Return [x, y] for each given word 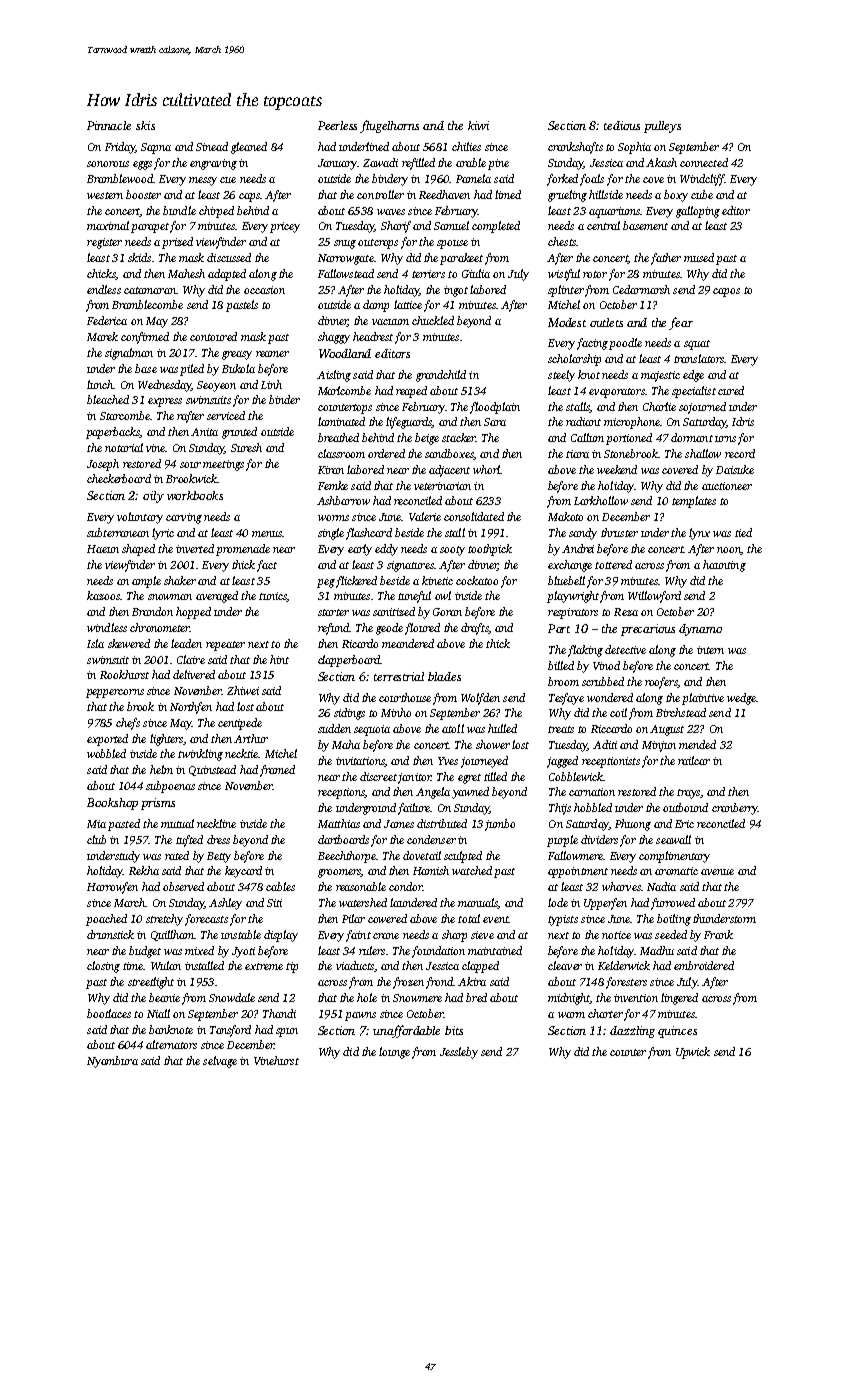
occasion [264, 290]
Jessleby [459, 1053]
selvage [220, 1062]
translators [699, 358]
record [740, 453]
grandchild [441, 376]
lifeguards [409, 423]
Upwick [693, 1053]
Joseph [103, 465]
